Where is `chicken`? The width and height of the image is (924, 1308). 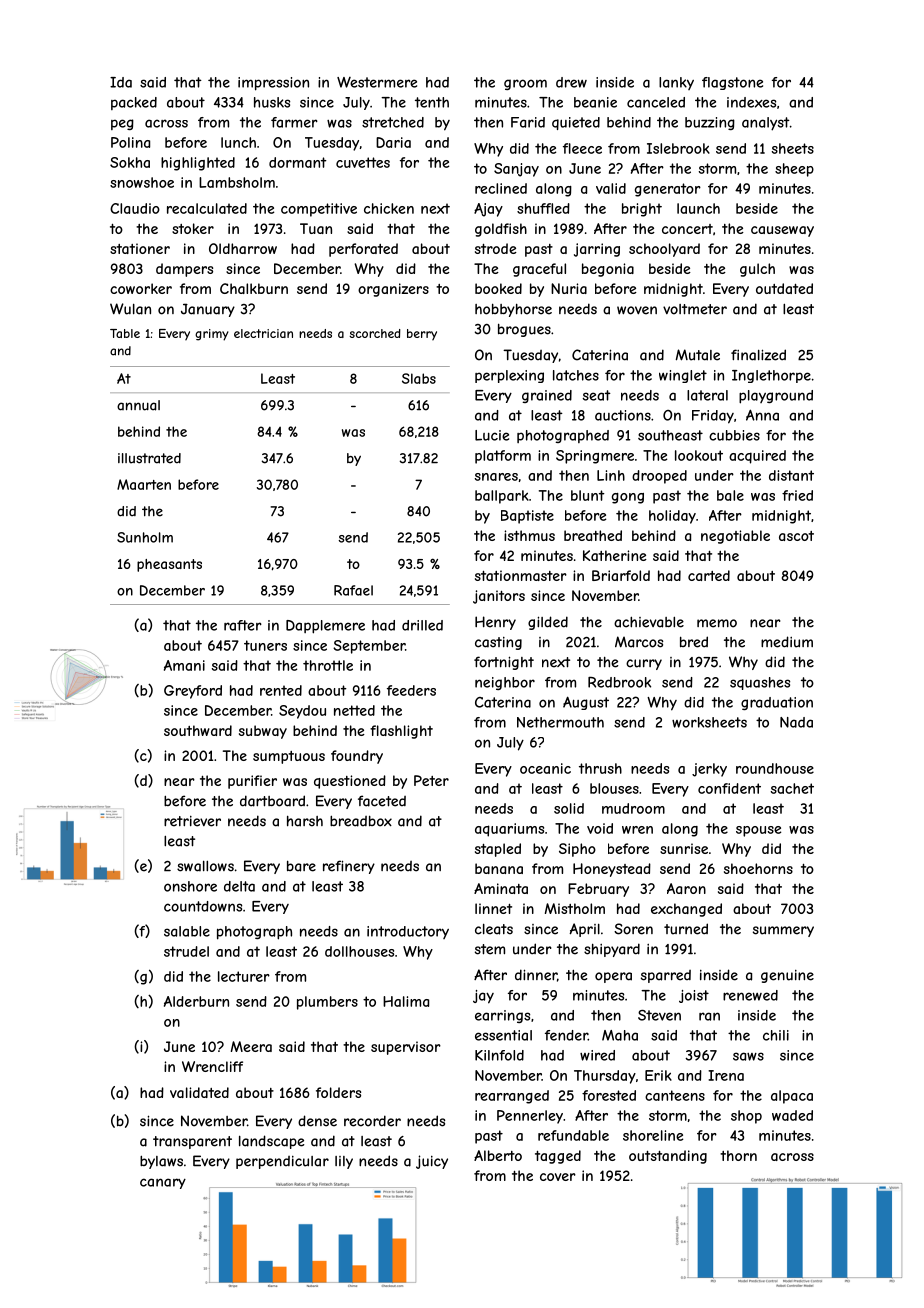
chicken is located at coordinates (389, 208).
